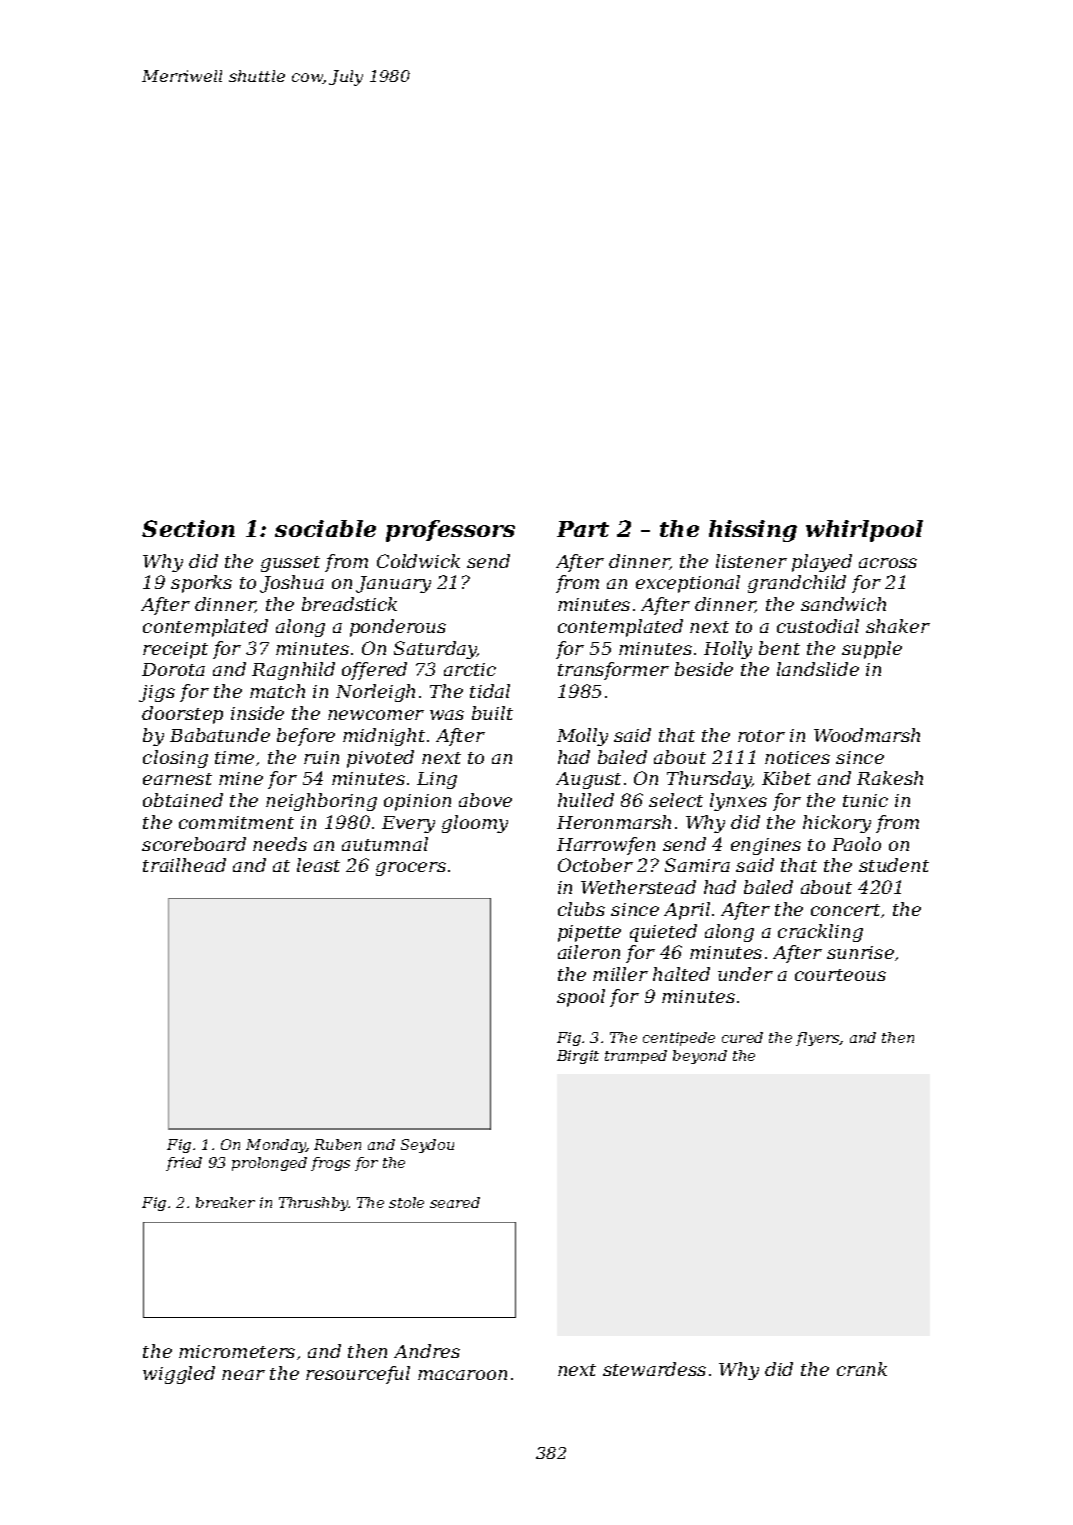 Image resolution: width=1073 pixels, height=1525 pixels. What do you see at coordinates (753, 531) in the image?
I see `hissing` at bounding box center [753, 531].
